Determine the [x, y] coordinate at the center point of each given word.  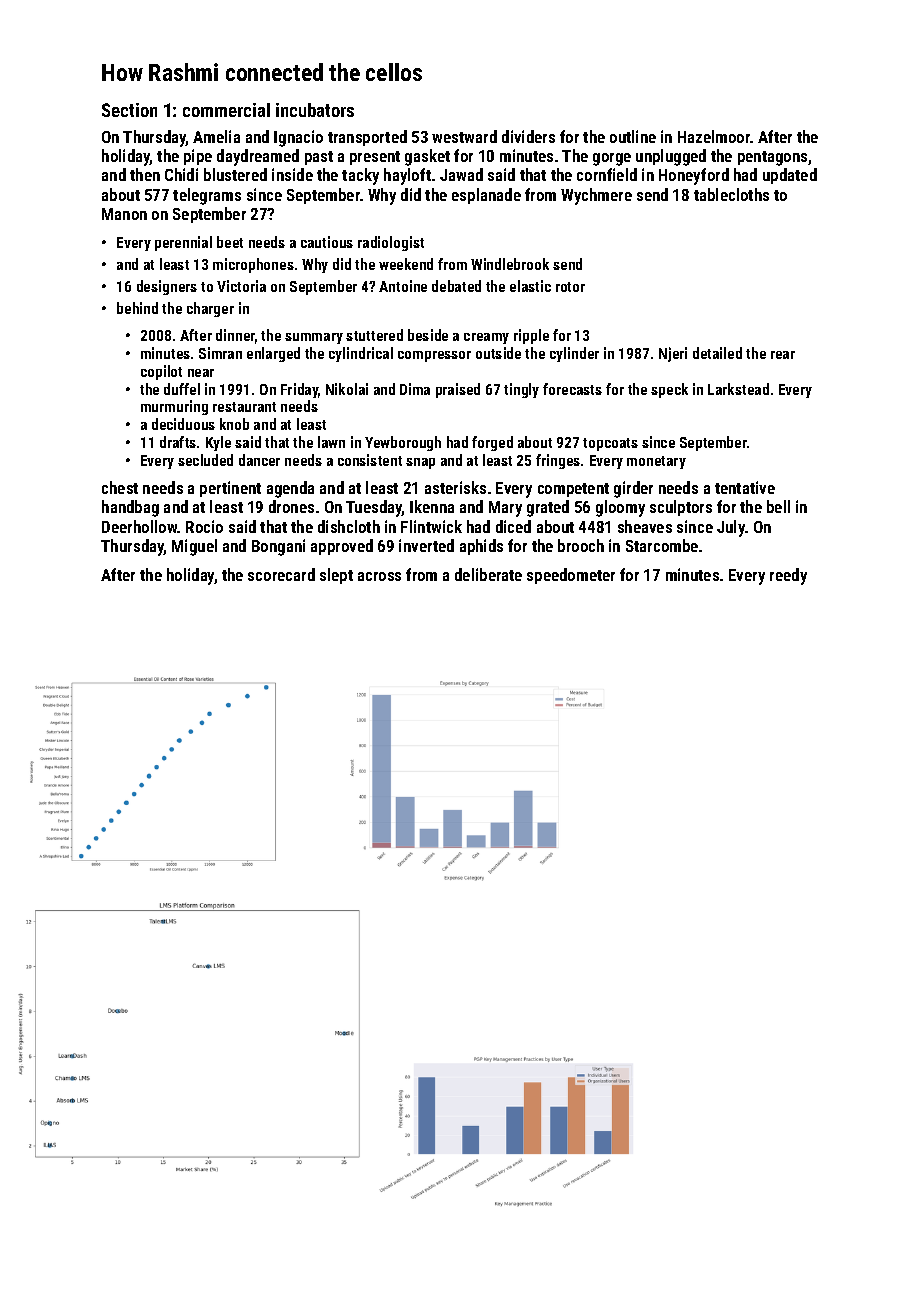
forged [492, 443]
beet [230, 242]
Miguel [194, 547]
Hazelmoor [714, 136]
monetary [656, 462]
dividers [528, 136]
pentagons [772, 158]
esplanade [486, 196]
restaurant [244, 407]
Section [129, 110]
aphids [481, 547]
